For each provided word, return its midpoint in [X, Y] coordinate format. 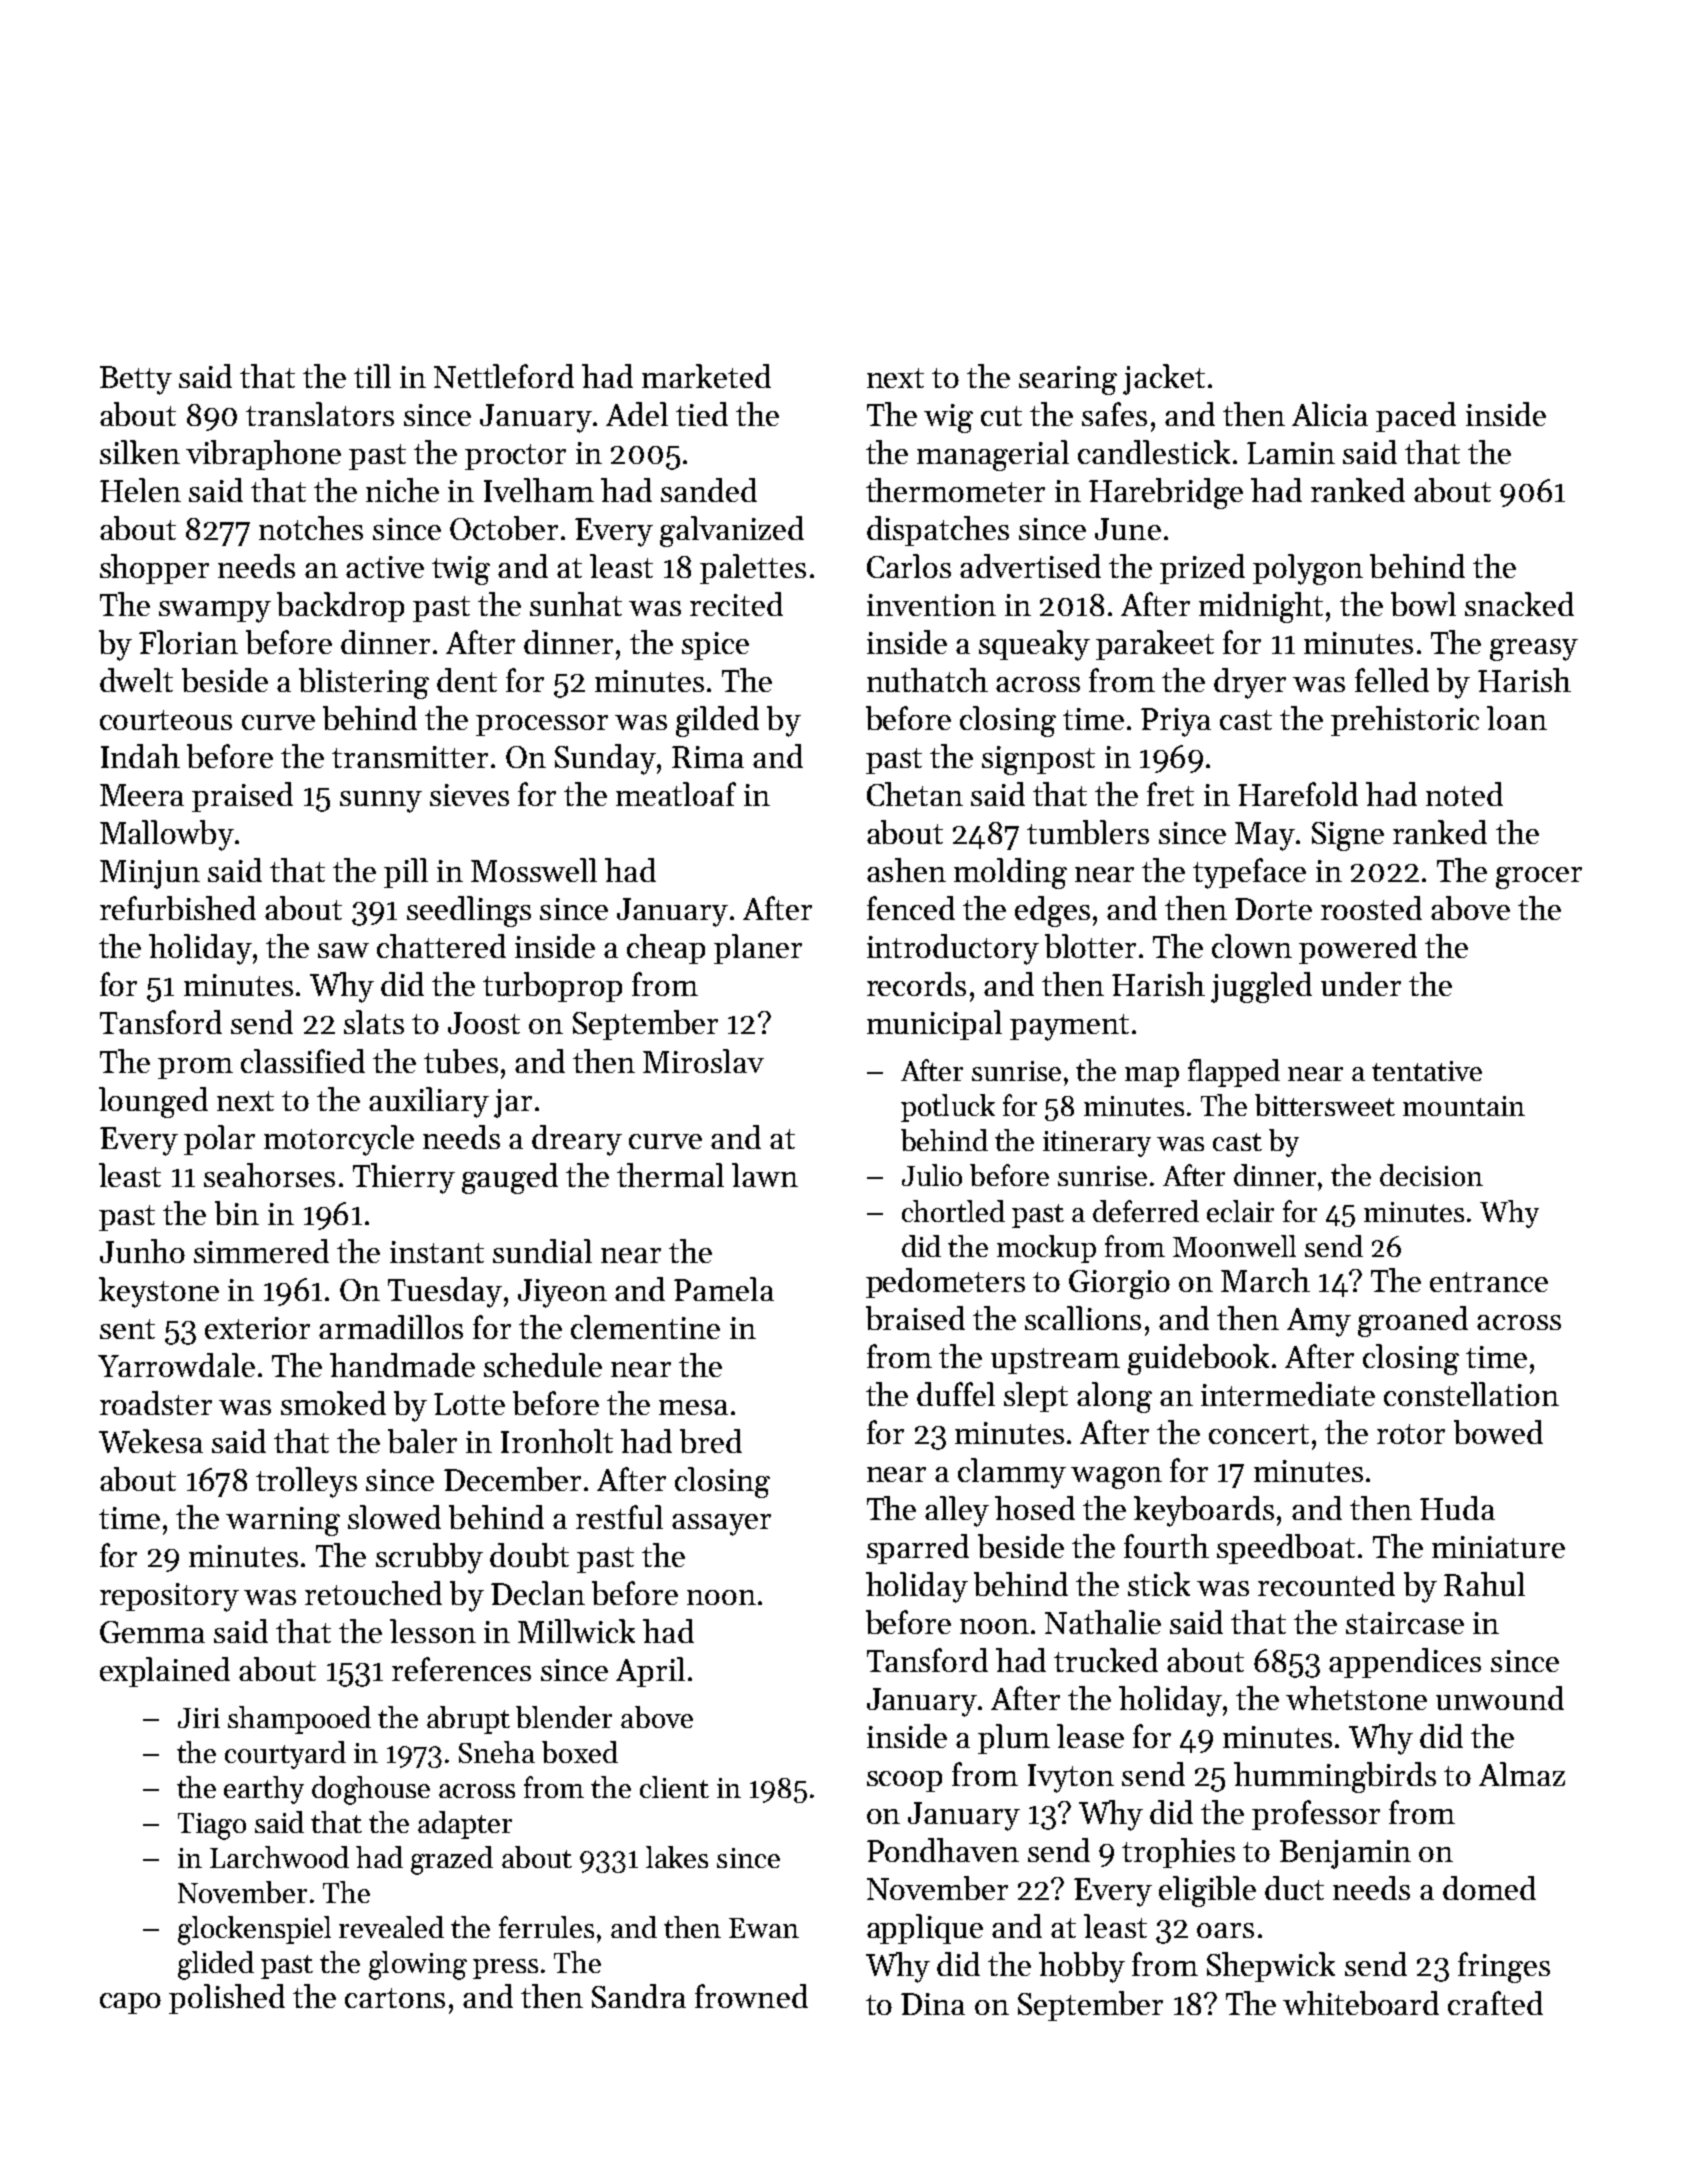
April [650, 1672]
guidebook [1198, 1359]
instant [437, 1252]
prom [195, 1068]
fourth [1166, 1546]
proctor [515, 457]
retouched [373, 1593]
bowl [1423, 604]
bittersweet [1325, 1105]
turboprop [552, 987]
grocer [1539, 878]
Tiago [212, 1826]
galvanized [732, 531]
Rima [708, 757]
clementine [645, 1327]
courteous [166, 720]
